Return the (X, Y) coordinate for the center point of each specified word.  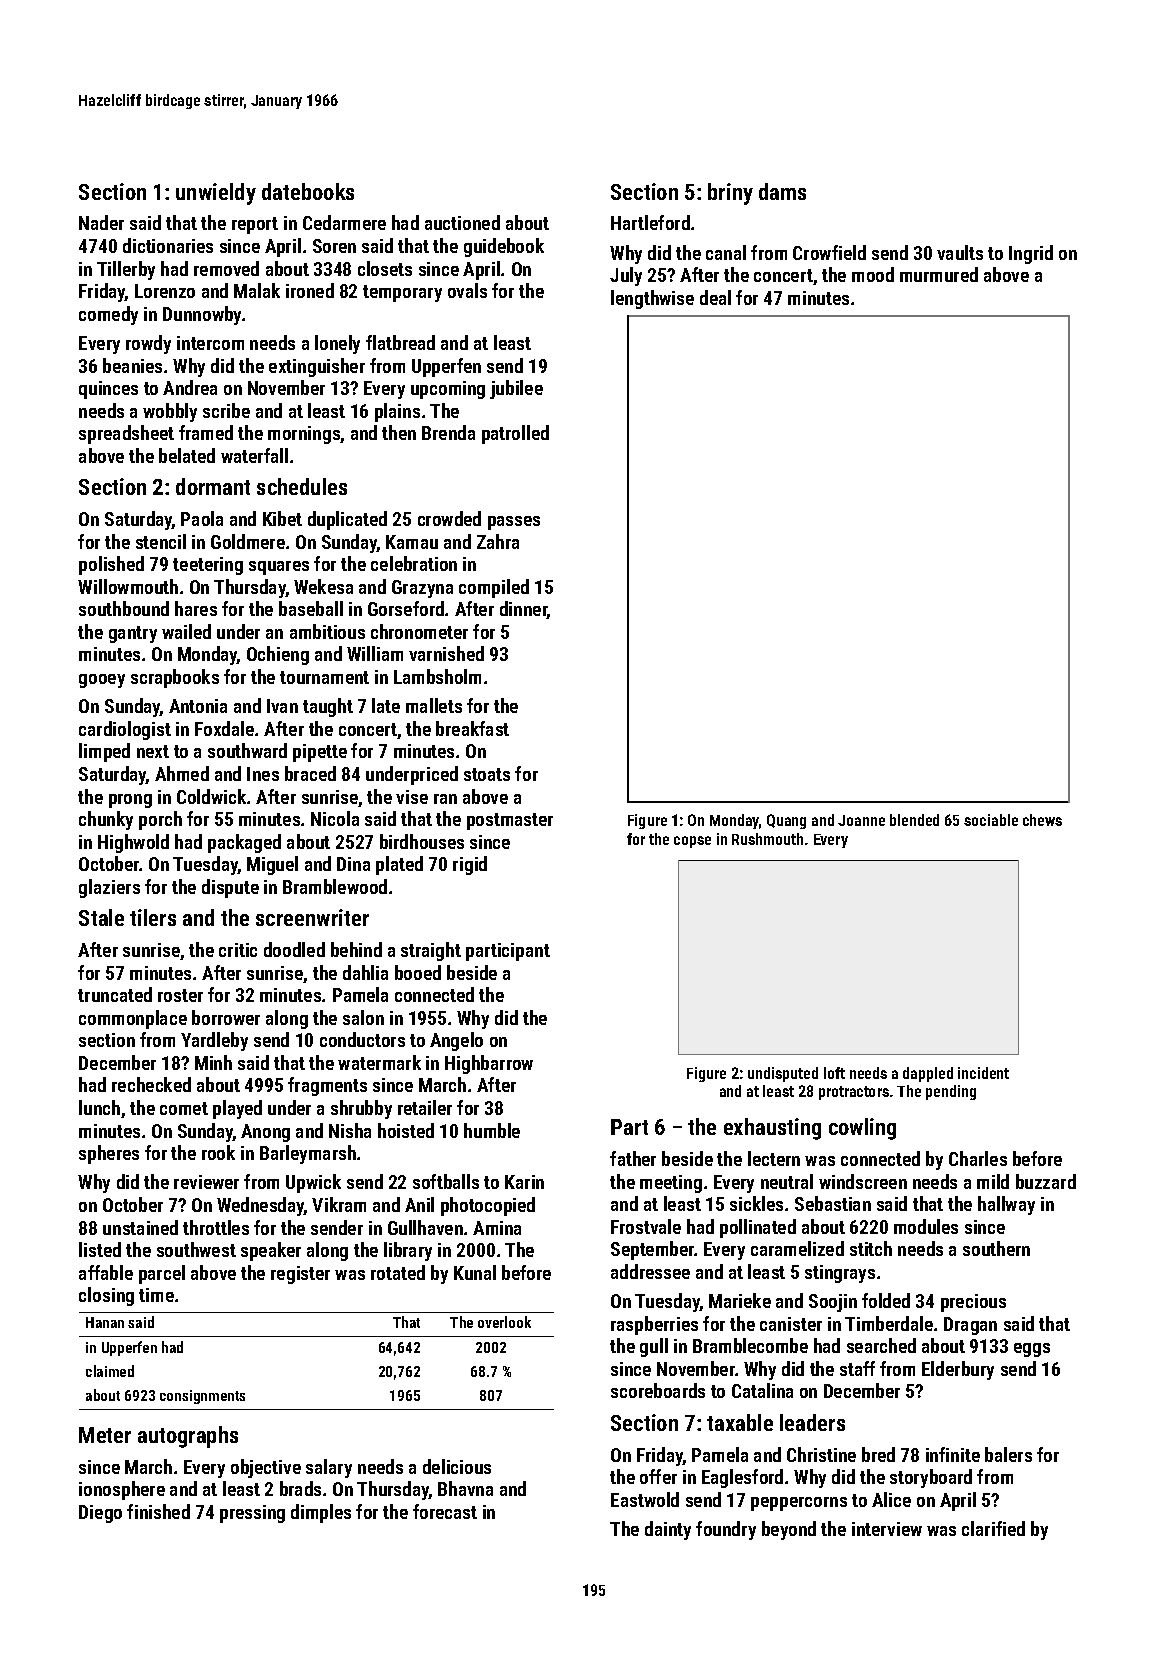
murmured (939, 274)
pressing (252, 1514)
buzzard (1046, 1181)
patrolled (515, 434)
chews (1042, 820)
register (300, 1275)
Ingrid (1031, 254)
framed (206, 432)
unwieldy (216, 194)
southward (247, 750)
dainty (668, 1530)
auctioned (462, 222)
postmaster (510, 821)
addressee (650, 1271)
